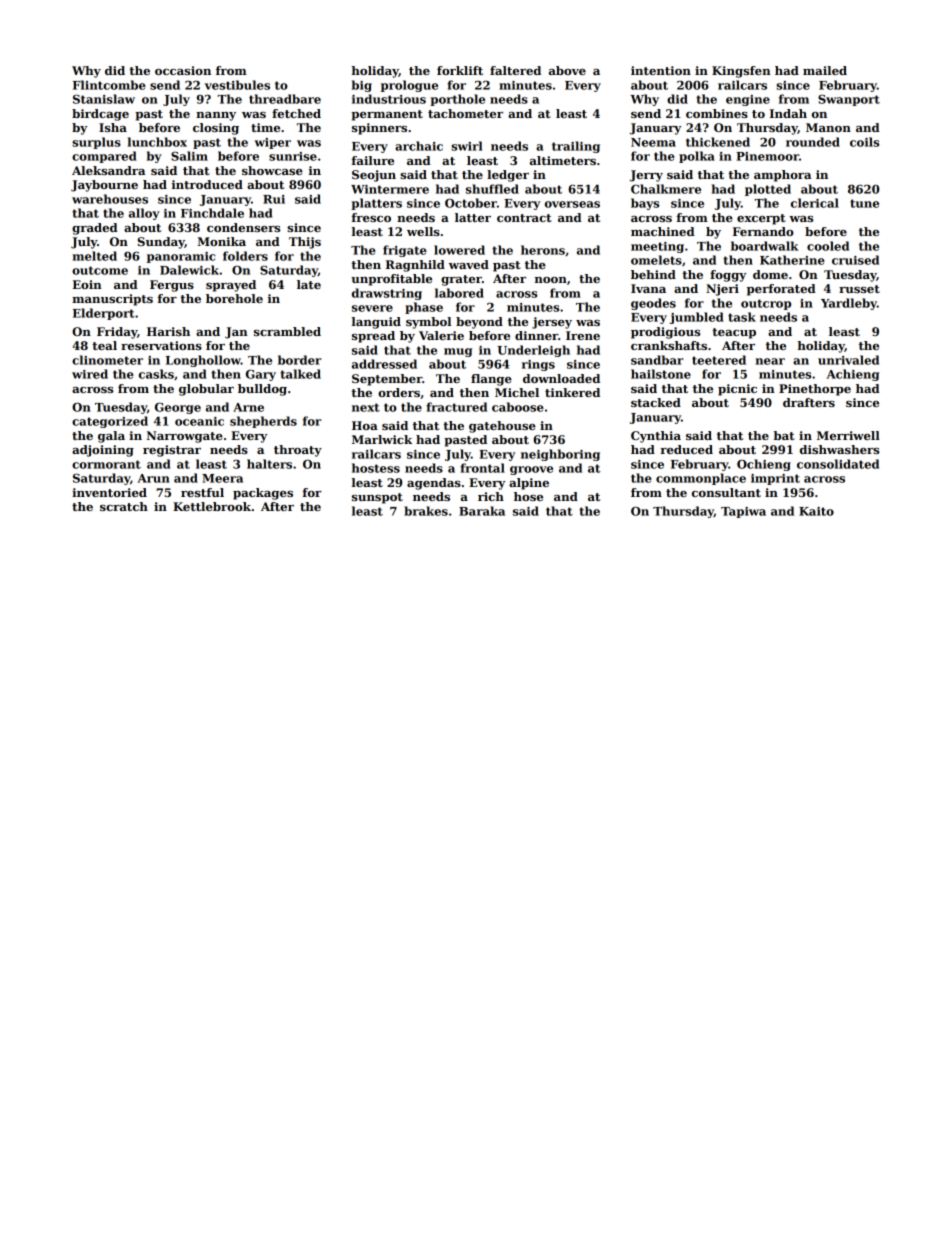 Image resolution: width=952 pixels, height=1233 pixels. Describe the element at coordinates (405, 251) in the page. I see `frigate` at that location.
